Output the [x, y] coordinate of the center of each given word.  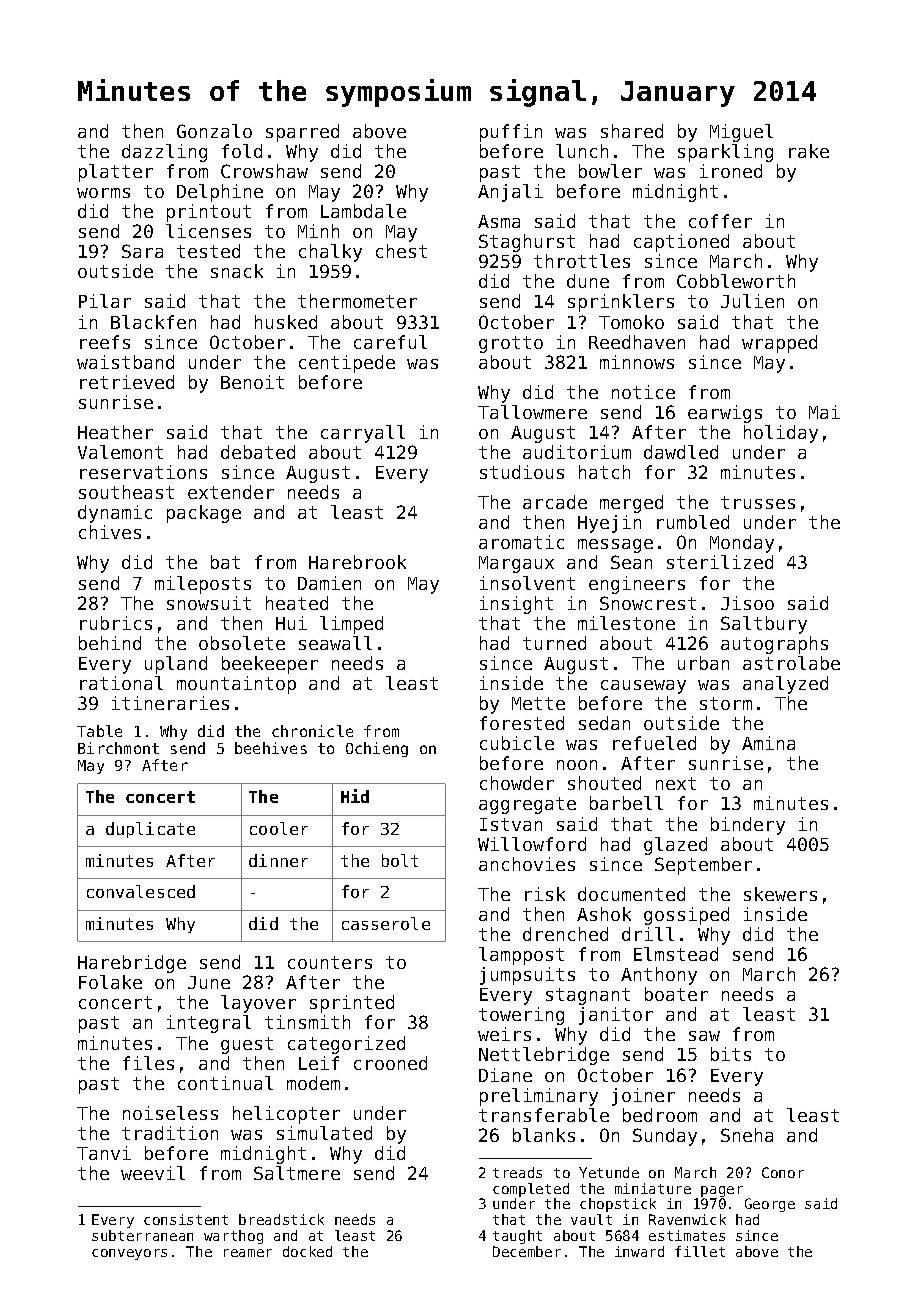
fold [242, 151]
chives [110, 532]
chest [401, 251]
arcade [555, 502]
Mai [824, 412]
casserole [386, 923]
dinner [278, 860]
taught [517, 1237]
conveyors [129, 1254]
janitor [616, 1016]
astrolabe [791, 663]
